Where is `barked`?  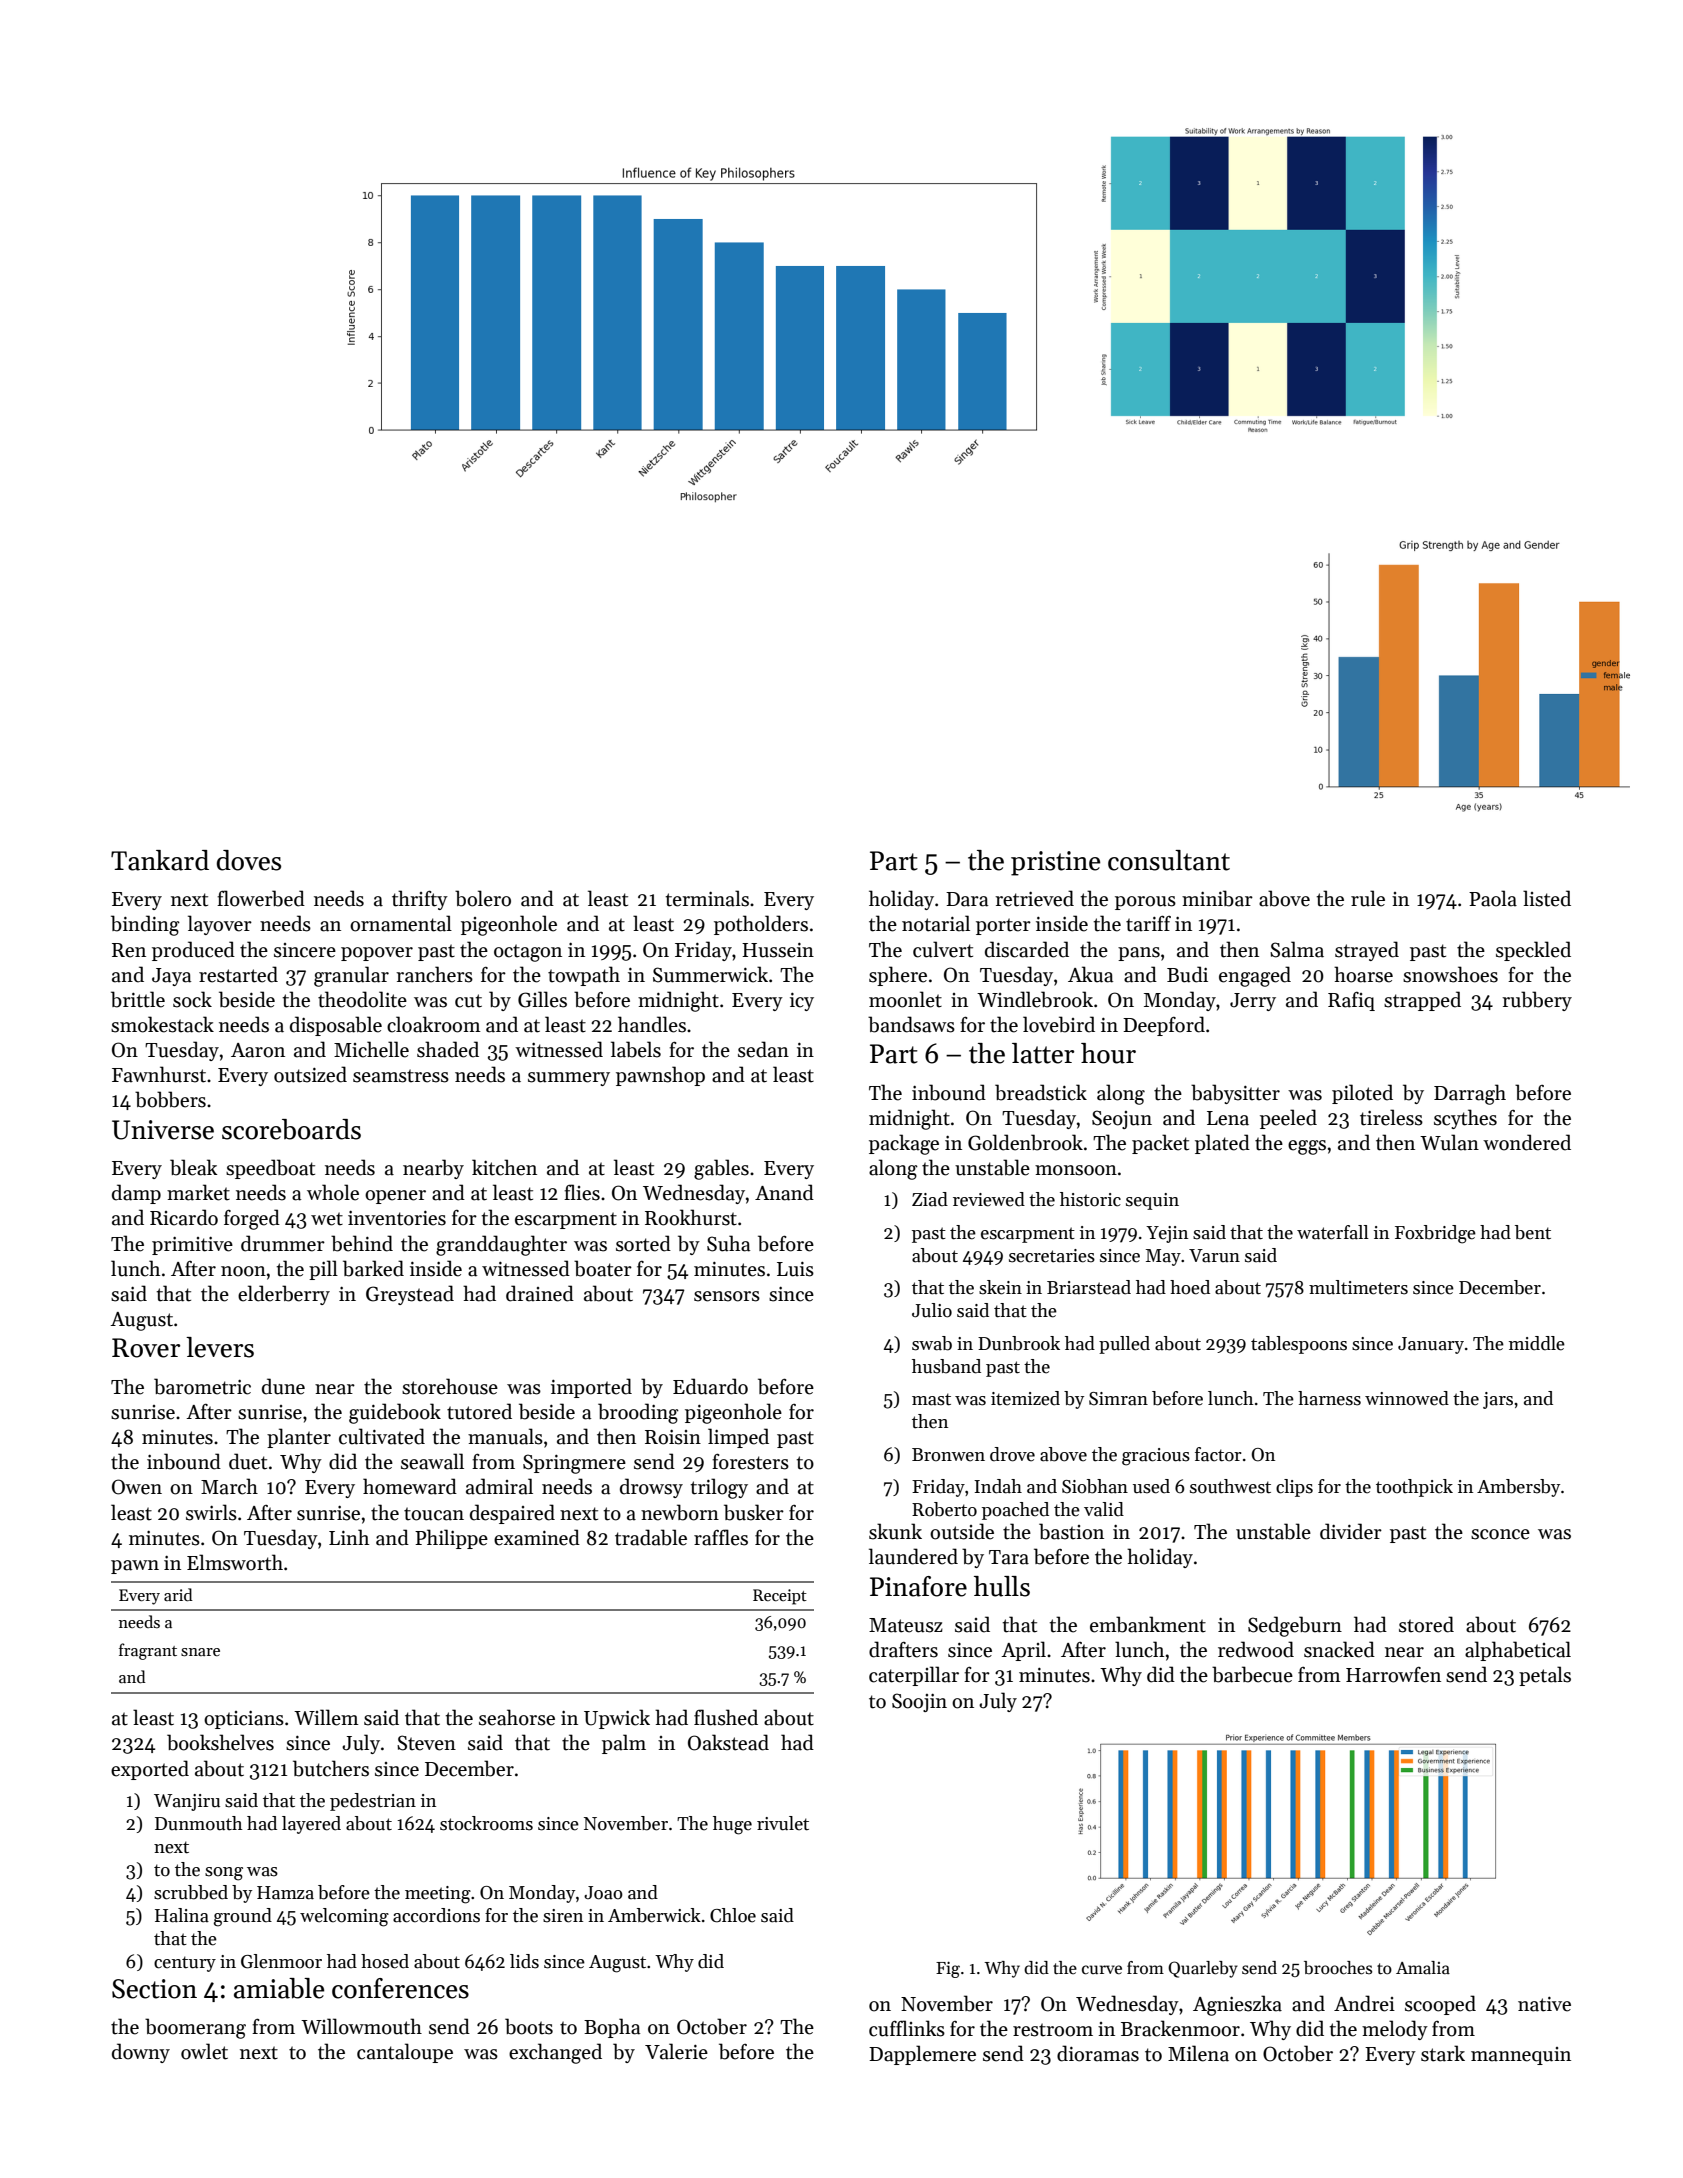 barked is located at coordinates (373, 1268).
